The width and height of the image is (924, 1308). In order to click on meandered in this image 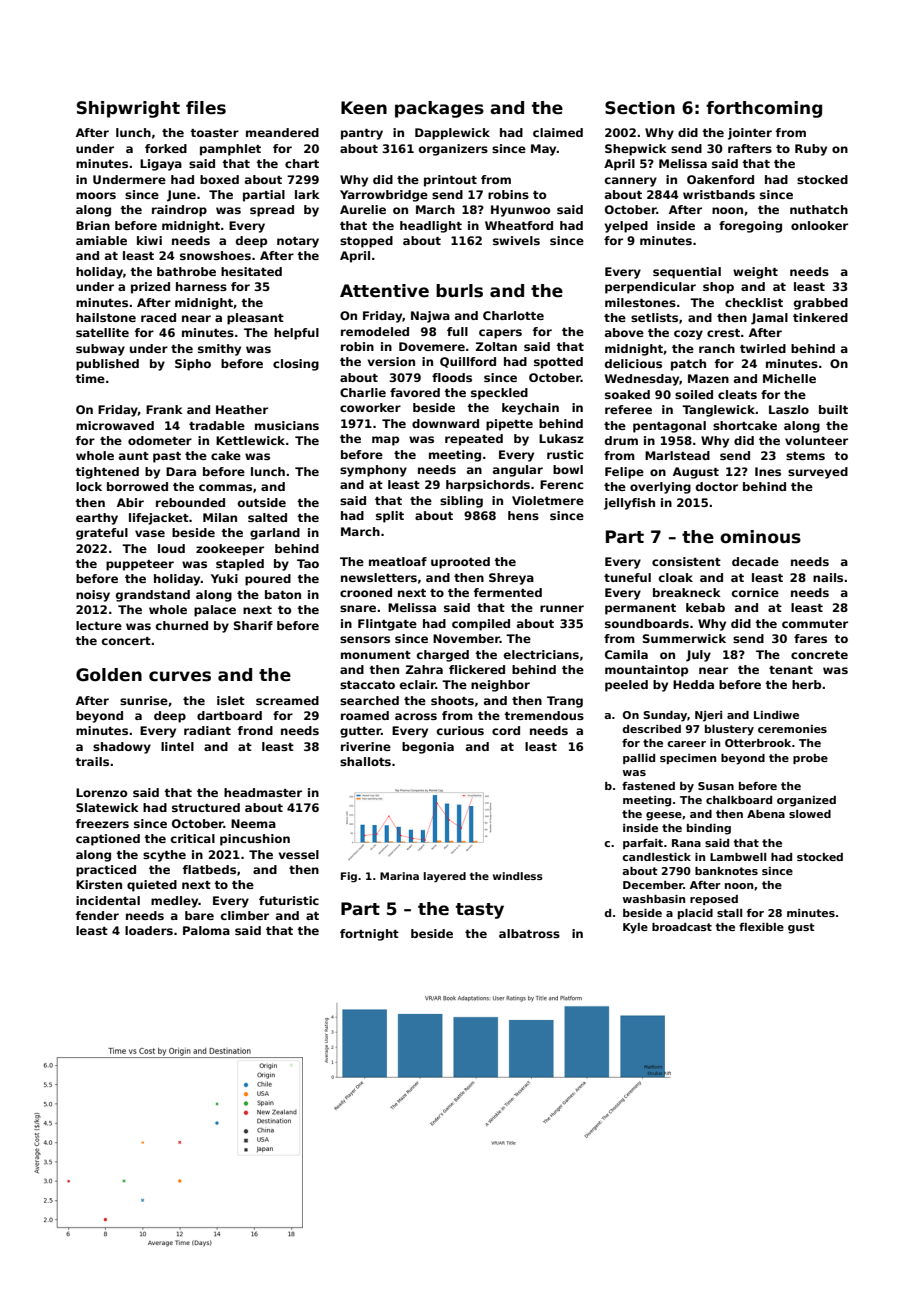, I will do `click(282, 132)`.
